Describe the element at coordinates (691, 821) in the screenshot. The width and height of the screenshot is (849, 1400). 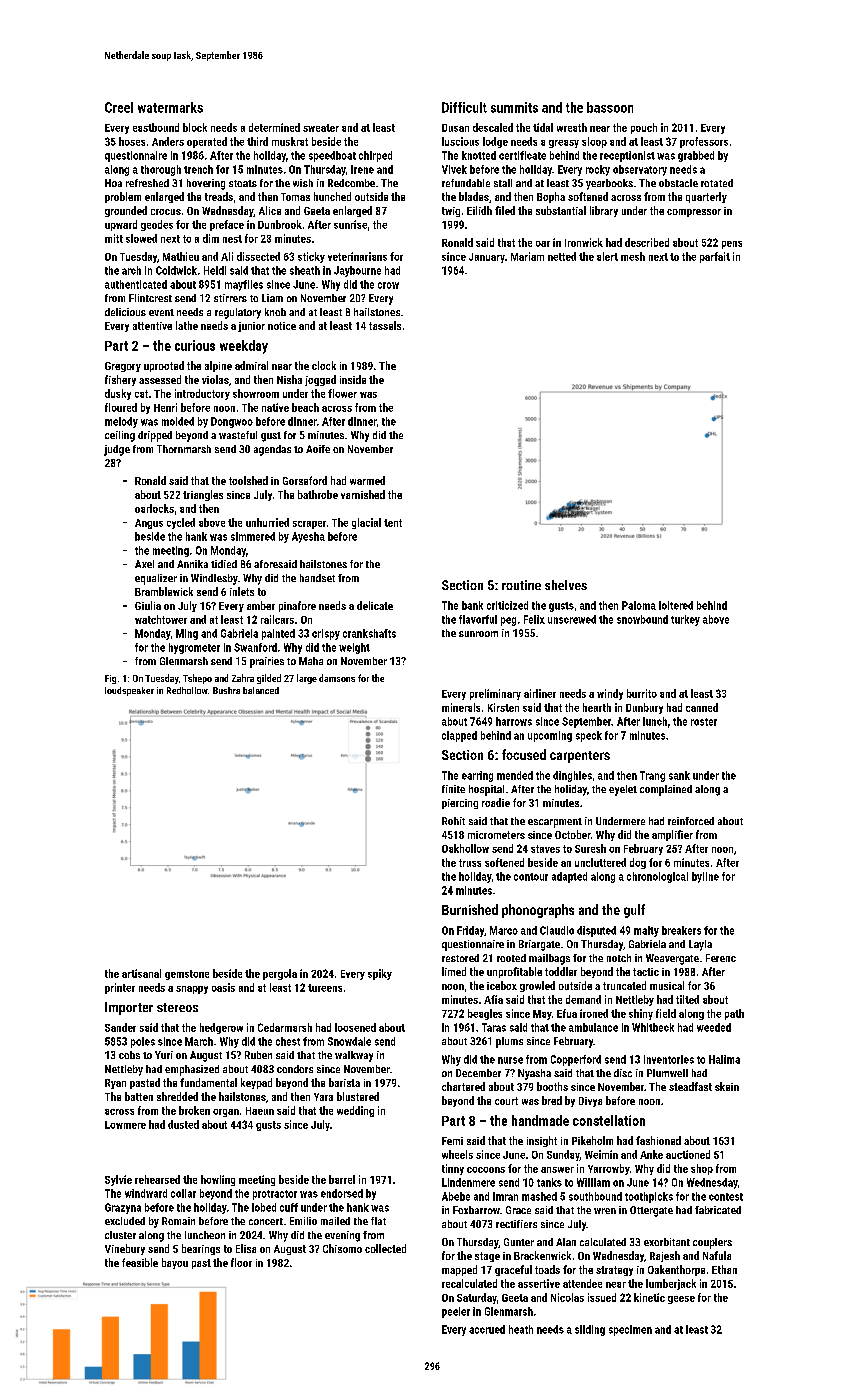
I see `reinforced` at that location.
